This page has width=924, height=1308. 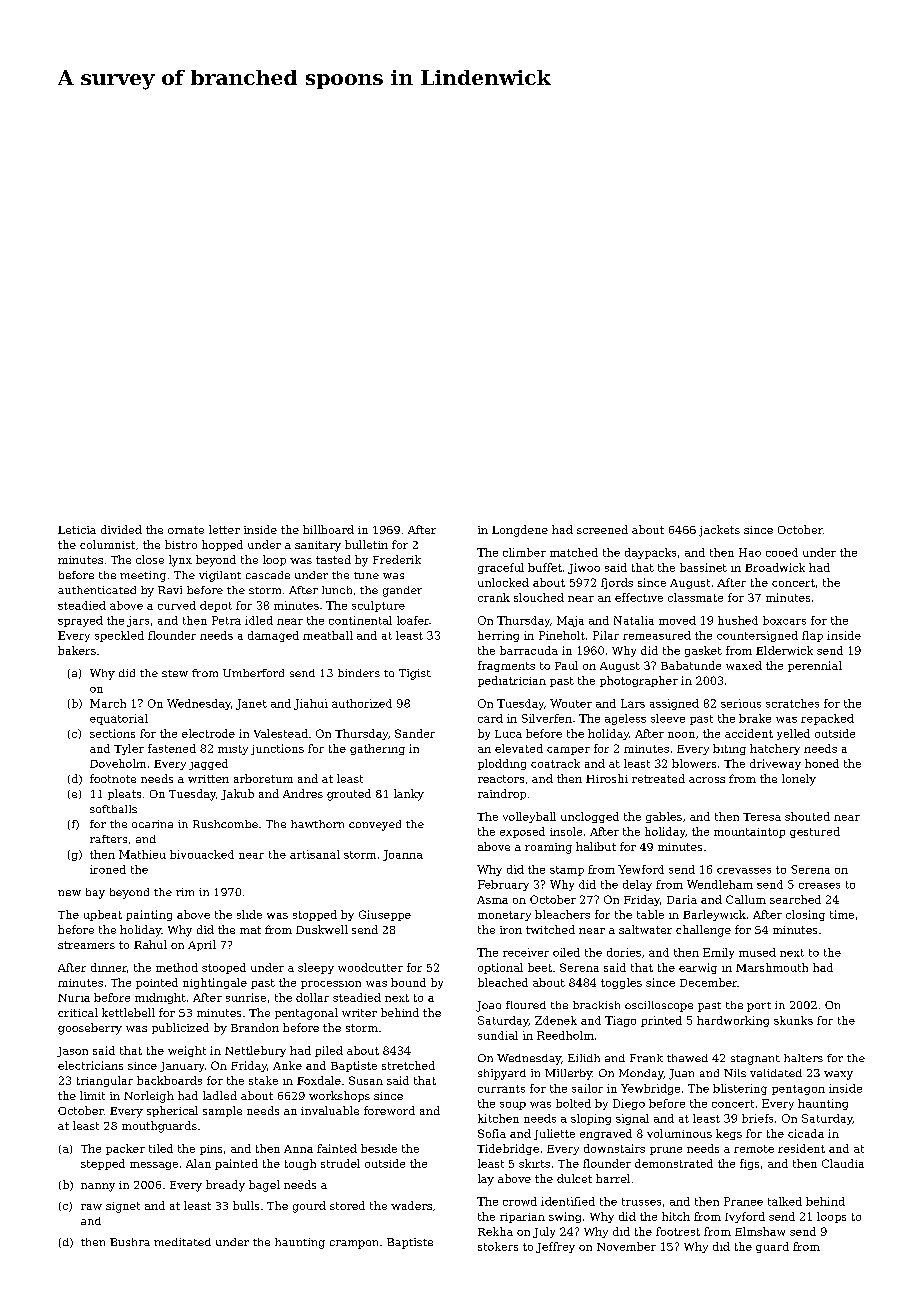 I want to click on noon, so click(x=681, y=735).
